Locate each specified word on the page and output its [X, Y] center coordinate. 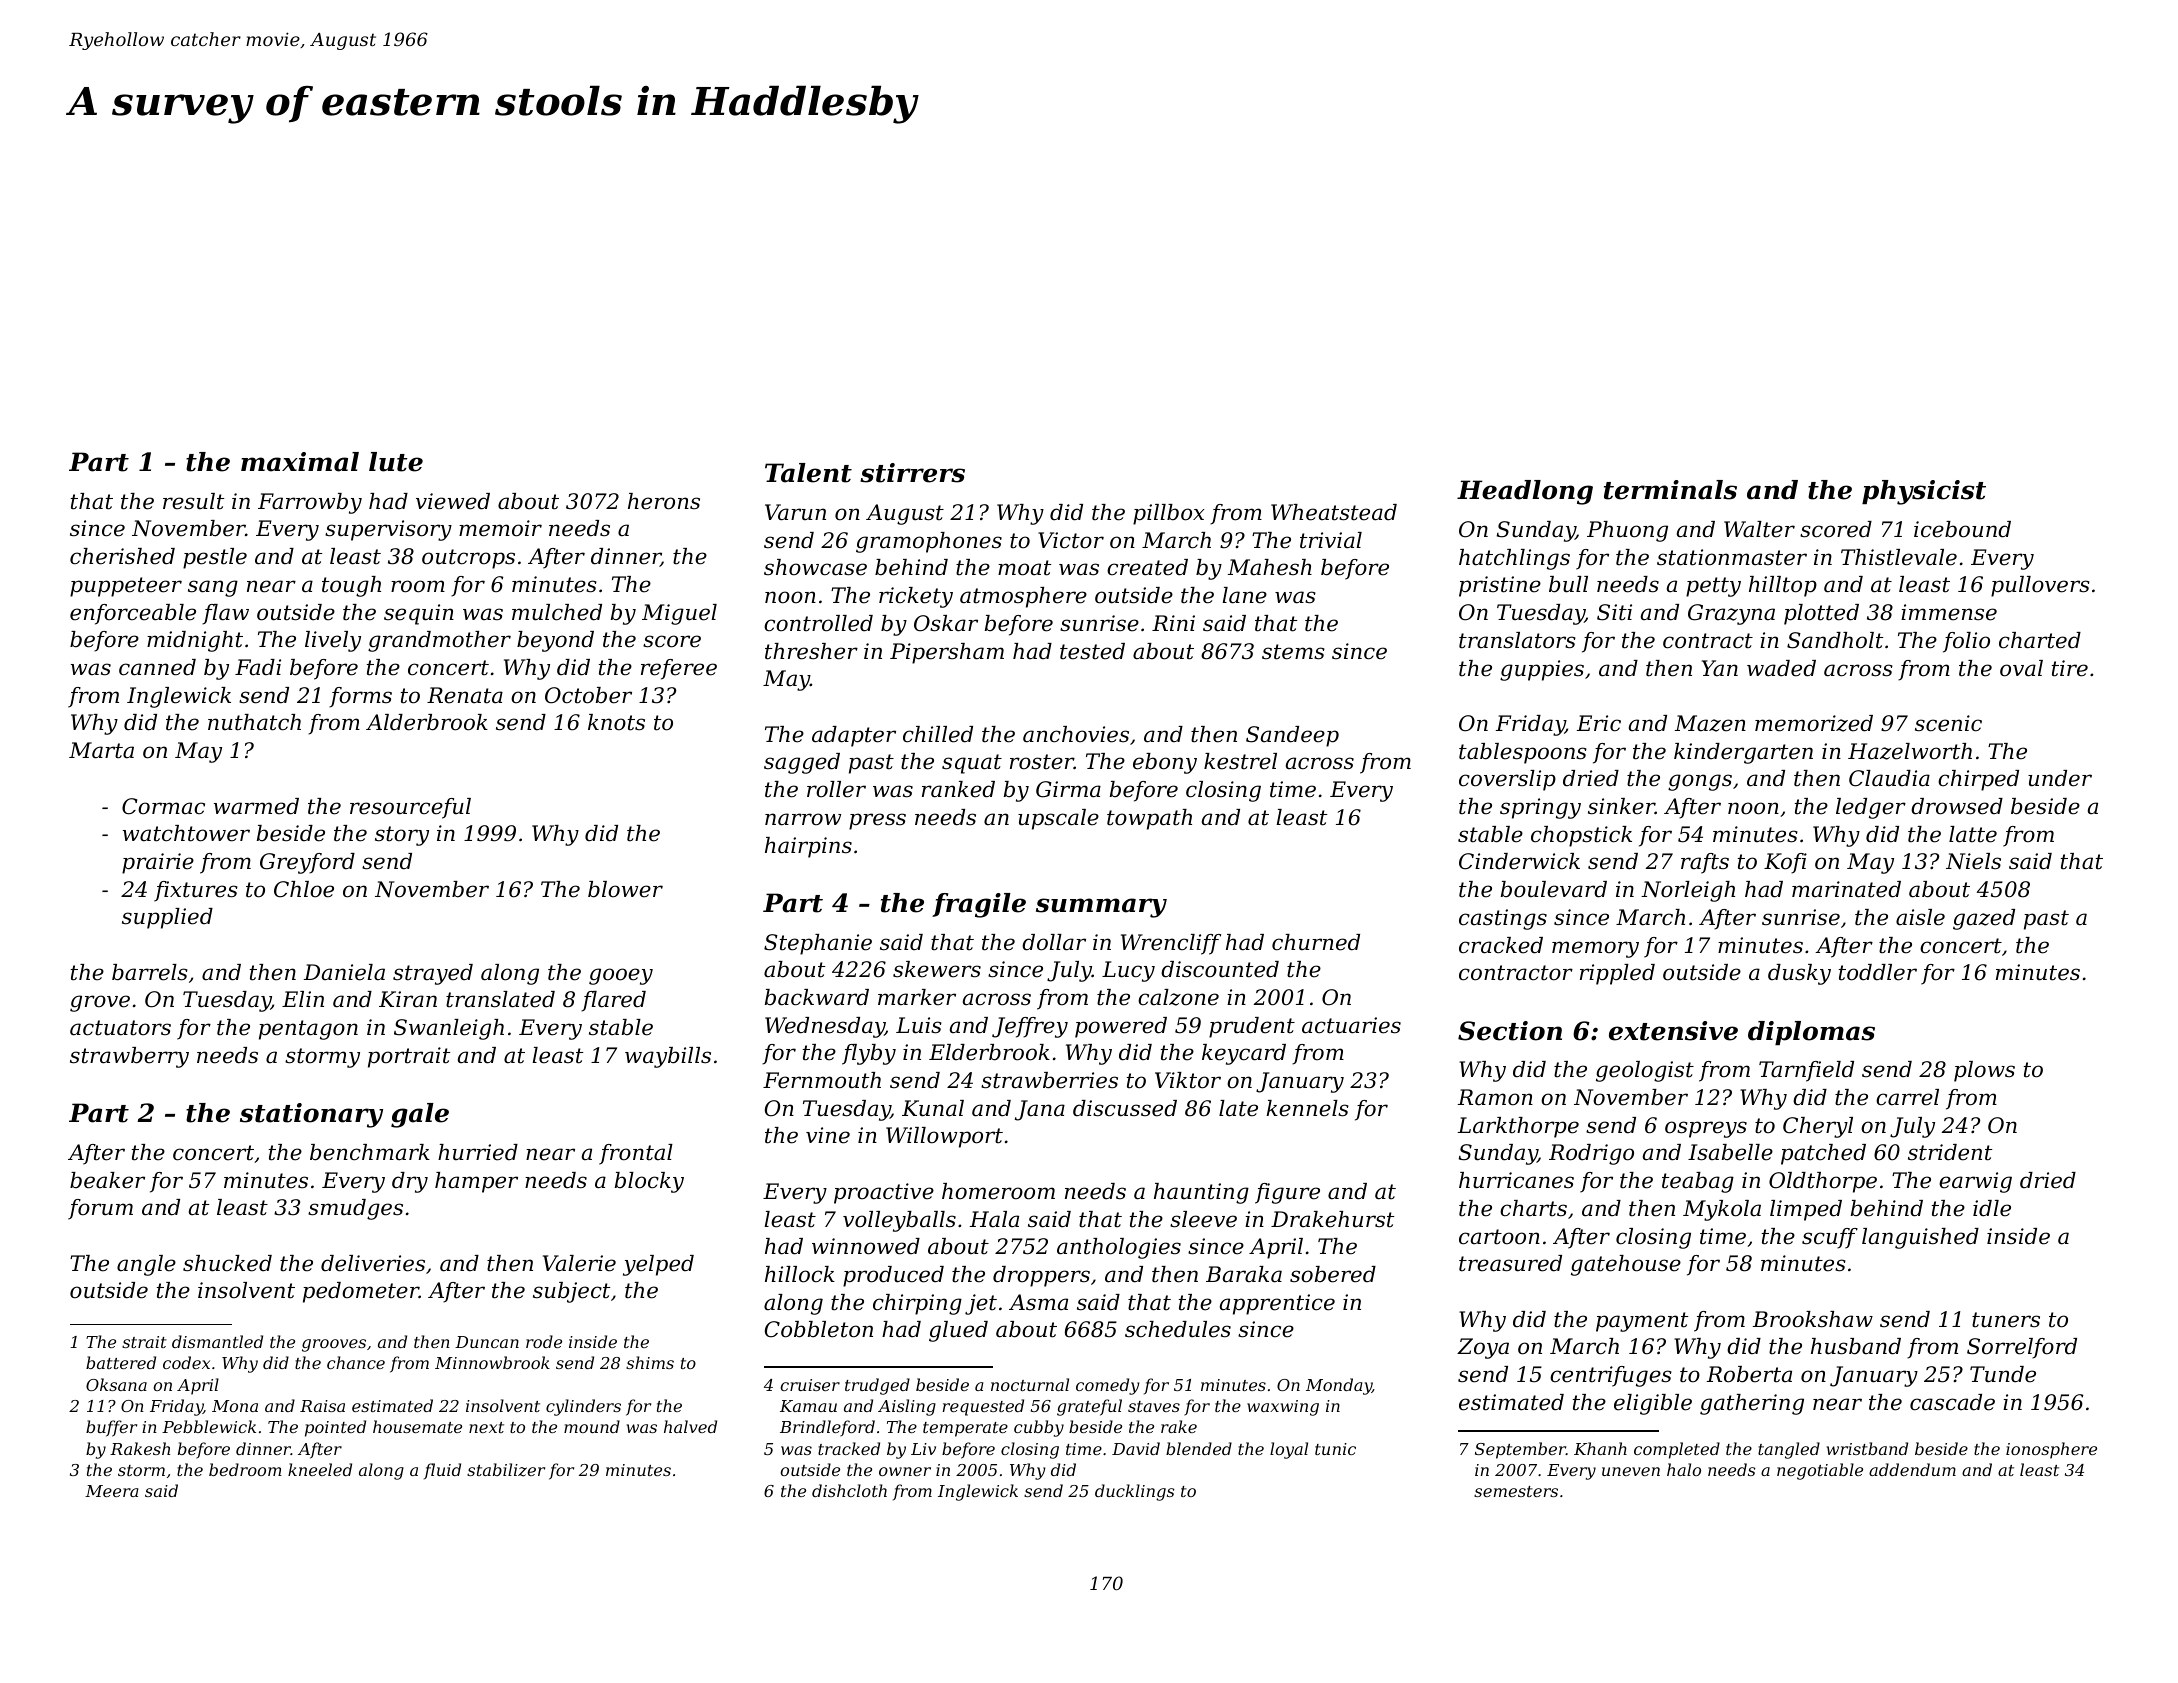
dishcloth [849, 1490]
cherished [122, 556]
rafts [1705, 863]
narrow [803, 819]
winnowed [866, 1246]
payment [1642, 1322]
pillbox [1168, 514]
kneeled [320, 1469]
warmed [256, 806]
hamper [476, 1182]
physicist [1924, 492]
